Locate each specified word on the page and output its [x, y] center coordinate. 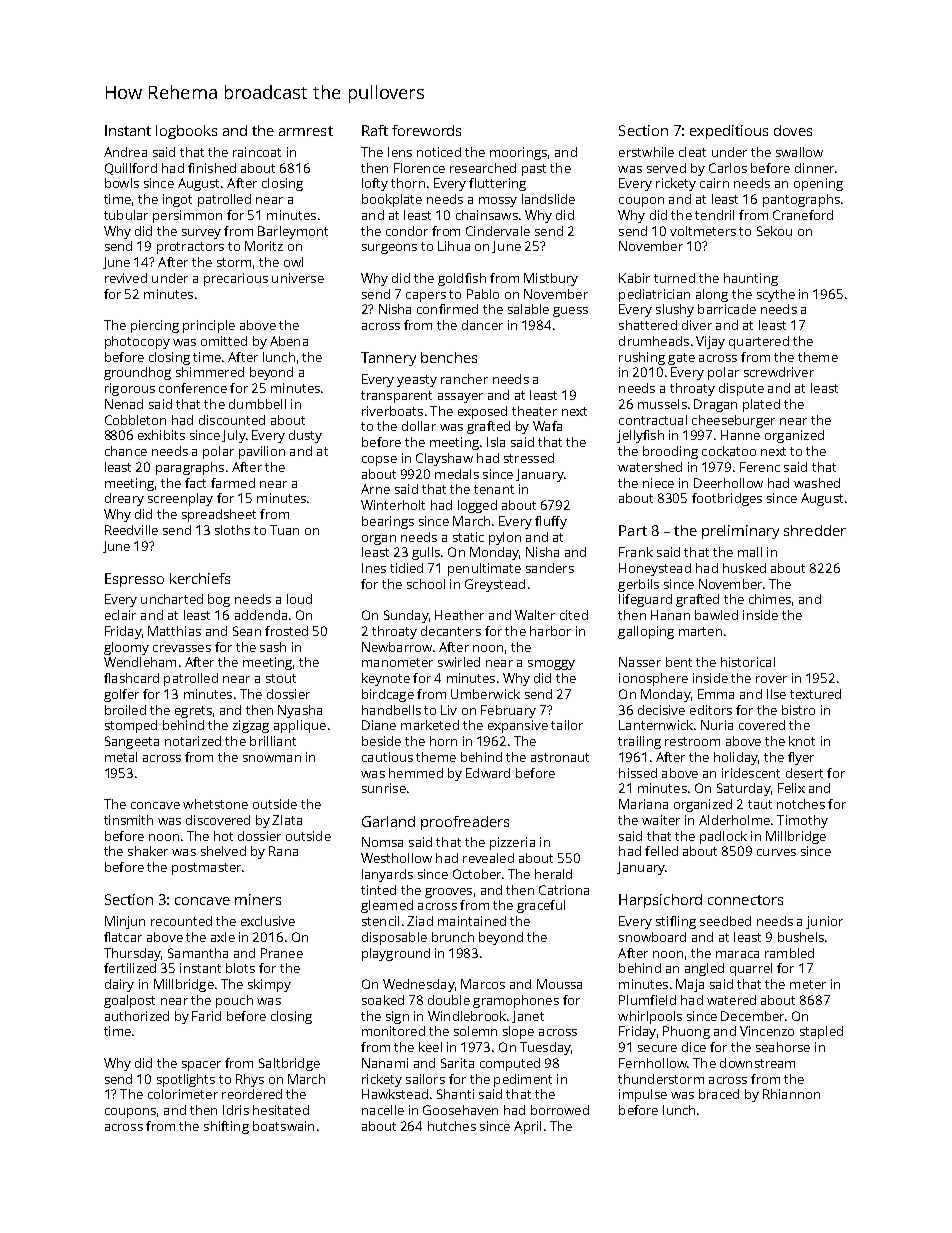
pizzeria [512, 843]
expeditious [729, 132]
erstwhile [646, 152]
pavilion [262, 452]
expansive [518, 726]
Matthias [174, 631]
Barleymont [293, 232]
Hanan [670, 615]
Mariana [643, 804]
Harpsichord [660, 901]
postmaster [206, 869]
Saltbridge [289, 1064]
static [468, 537]
